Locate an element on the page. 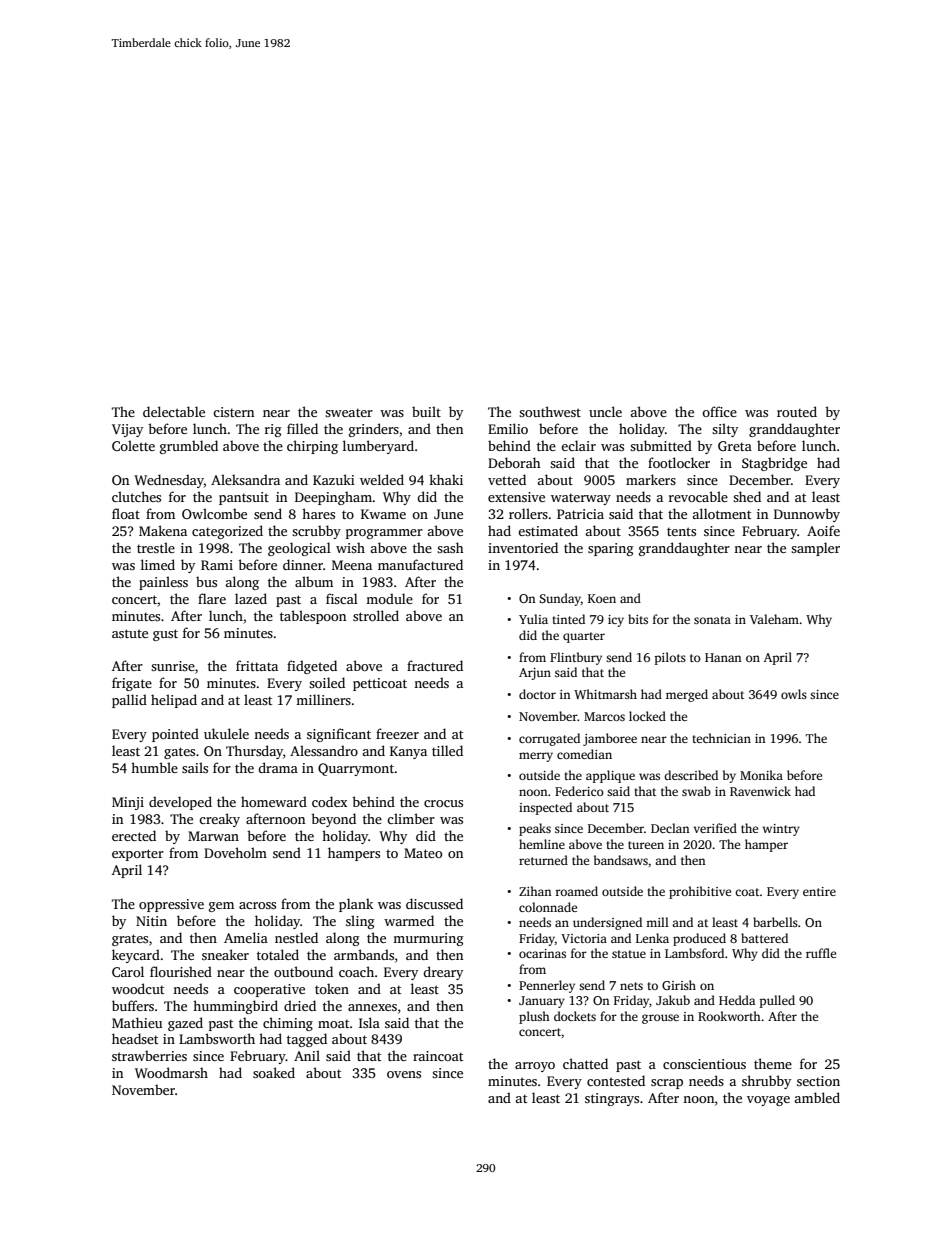  dreary is located at coordinates (443, 973).
